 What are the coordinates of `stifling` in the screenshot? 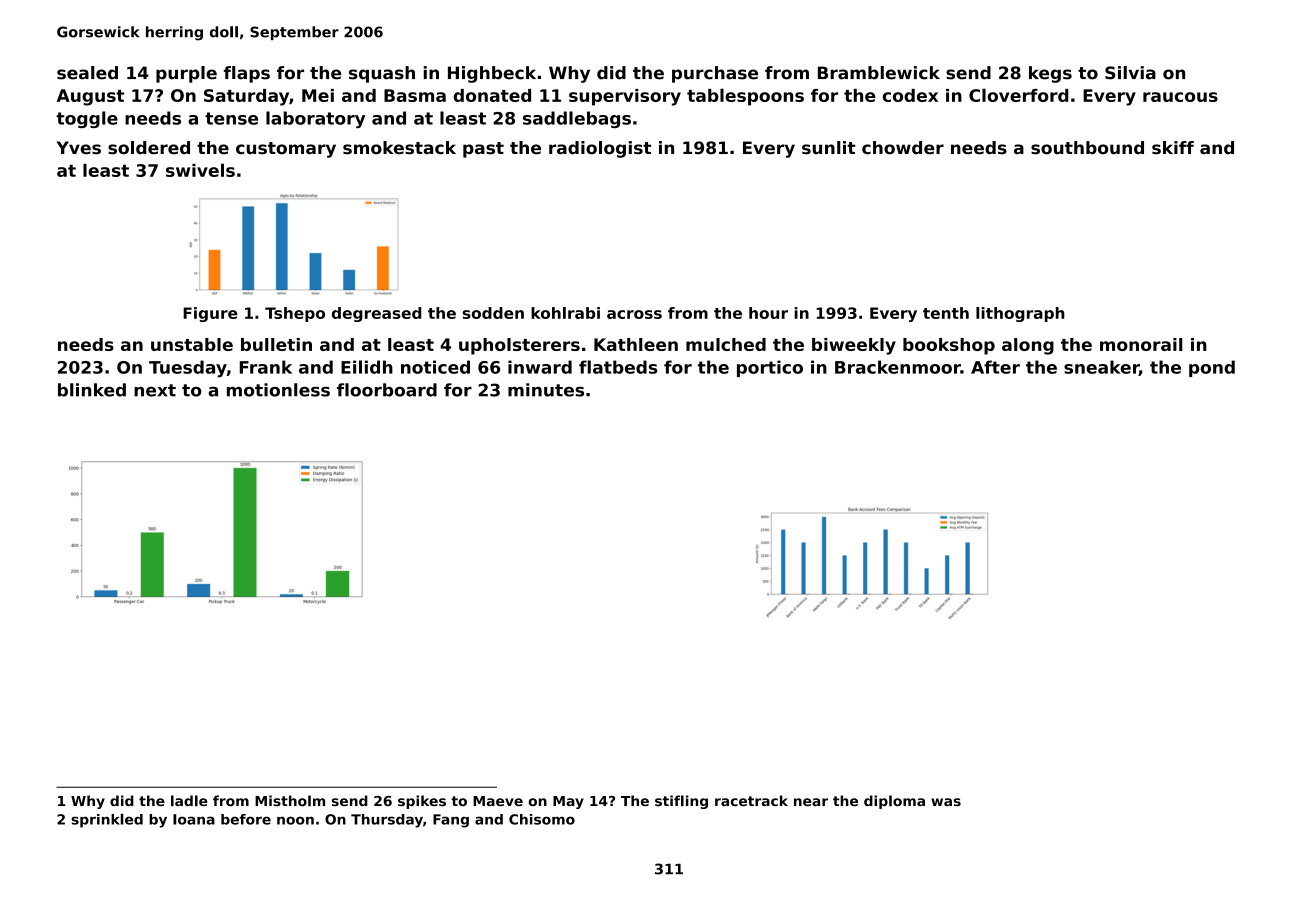 It's located at (681, 802).
